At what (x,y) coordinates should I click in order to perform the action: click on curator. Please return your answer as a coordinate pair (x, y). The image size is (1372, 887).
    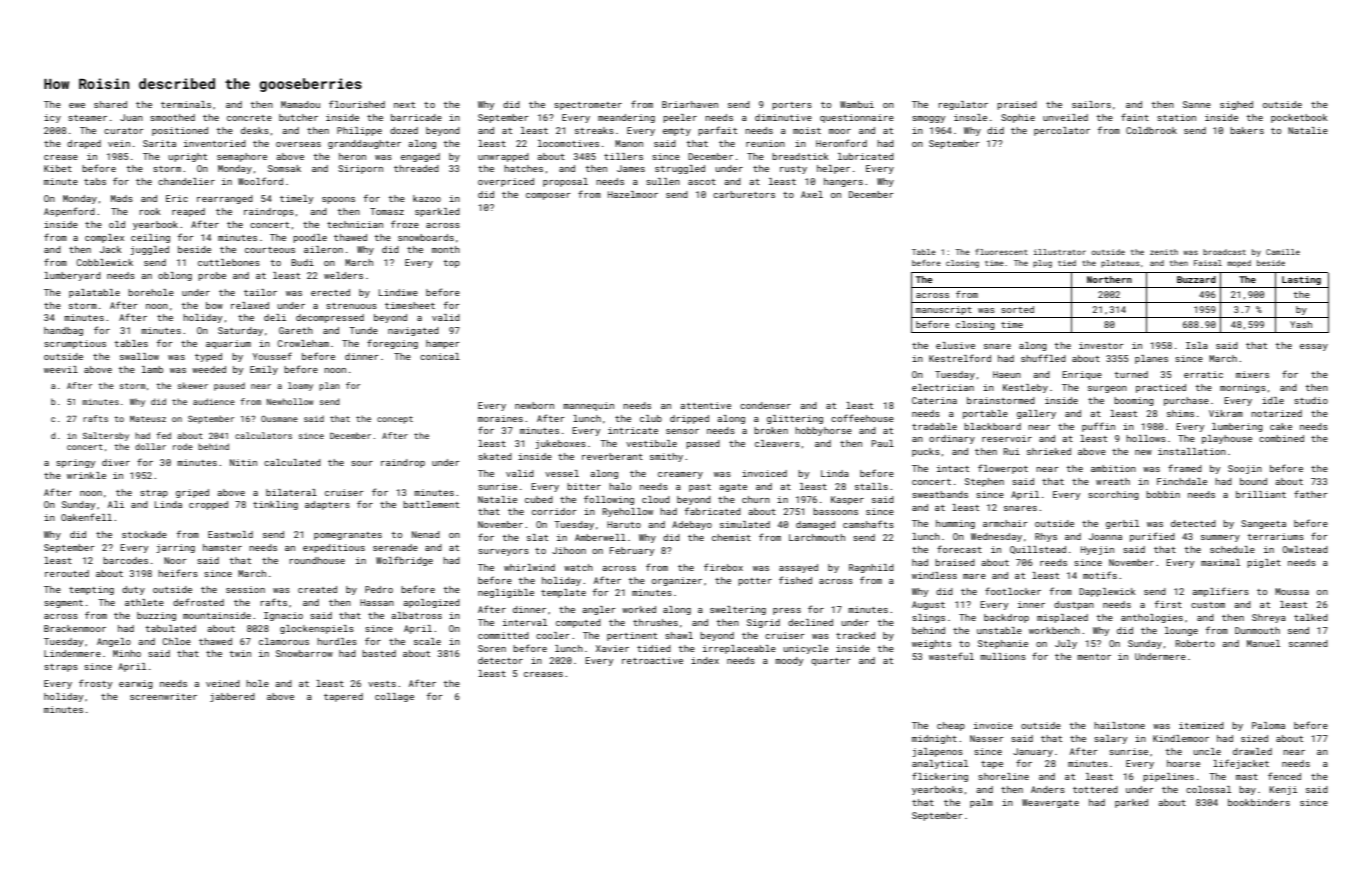
    Looking at the image, I should click on (124, 131).
